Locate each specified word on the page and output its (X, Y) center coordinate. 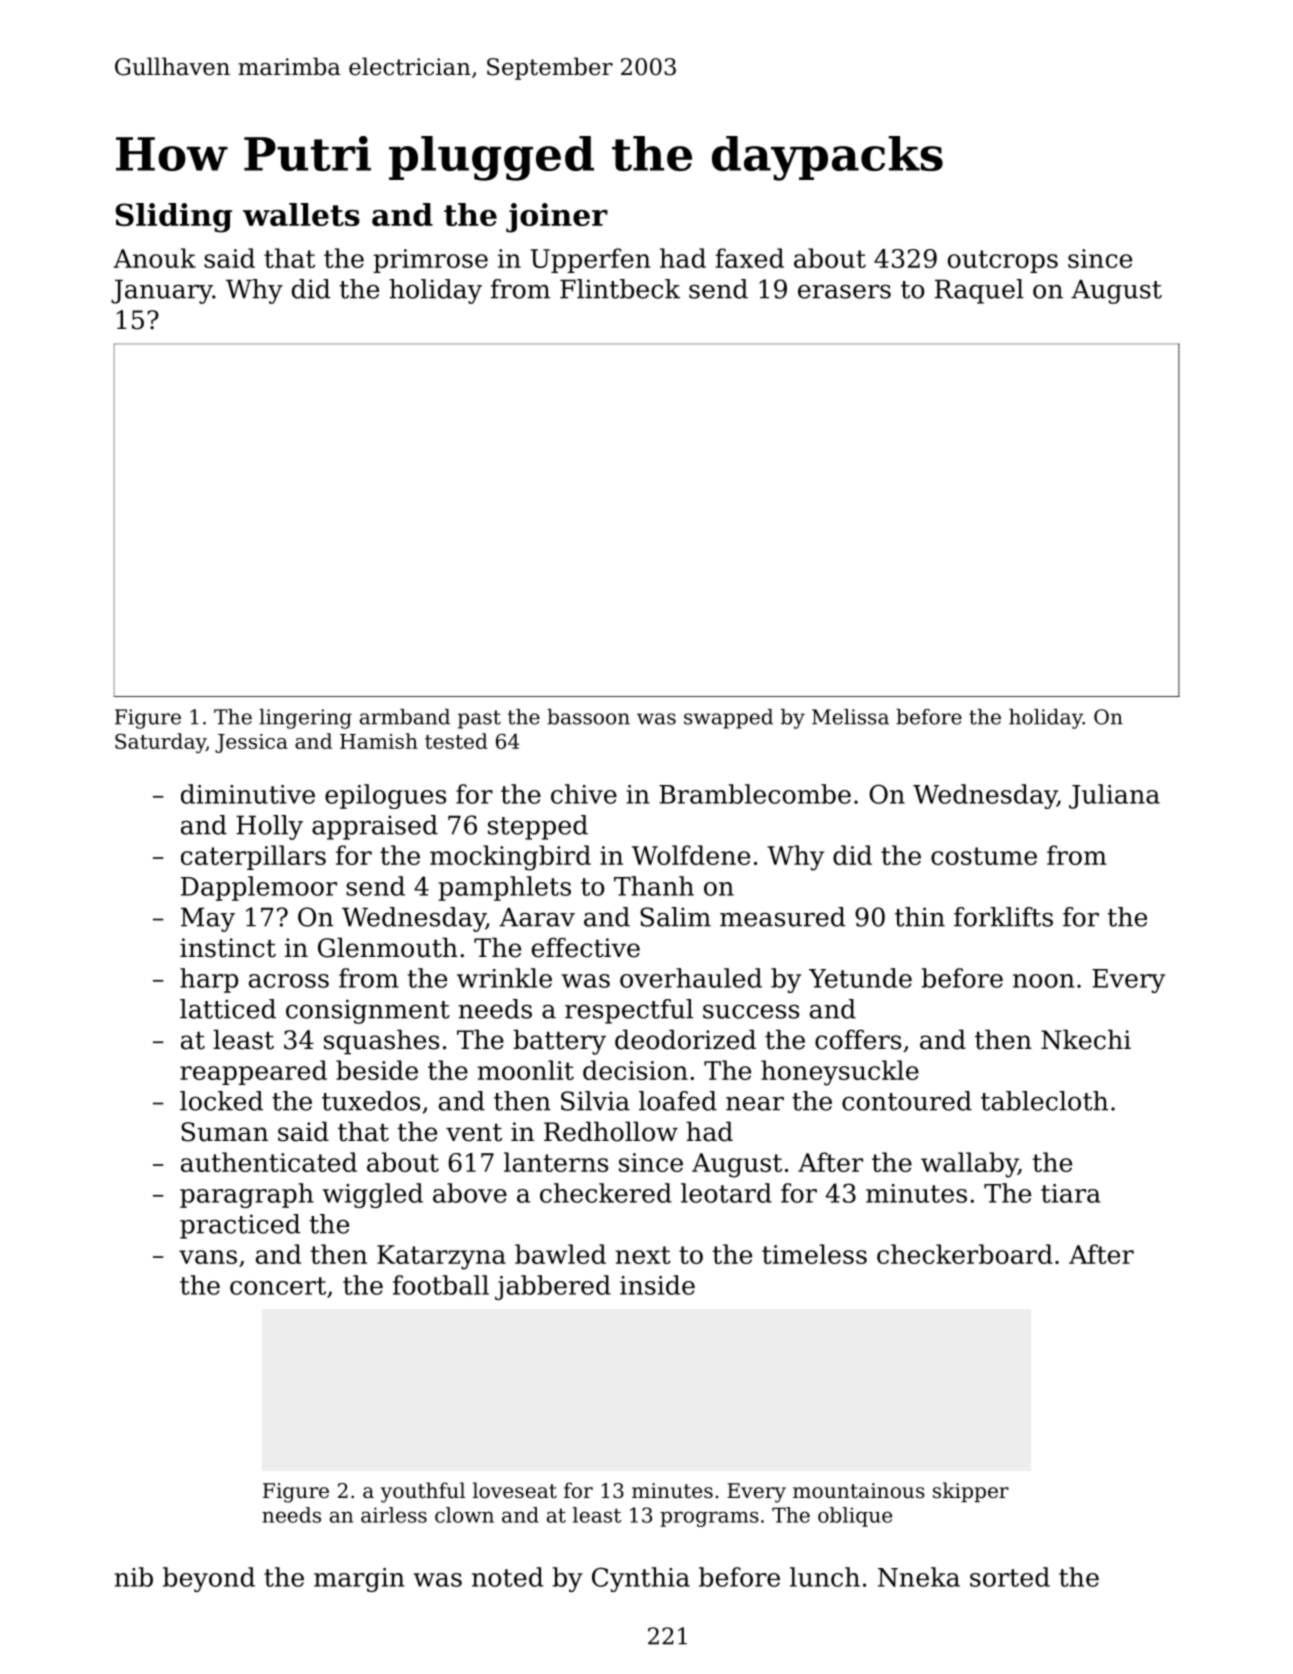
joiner (557, 218)
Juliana (1114, 796)
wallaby (969, 1165)
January (162, 292)
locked (221, 1101)
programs (709, 1519)
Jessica (251, 743)
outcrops (1003, 261)
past (479, 719)
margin (359, 1580)
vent (474, 1132)
